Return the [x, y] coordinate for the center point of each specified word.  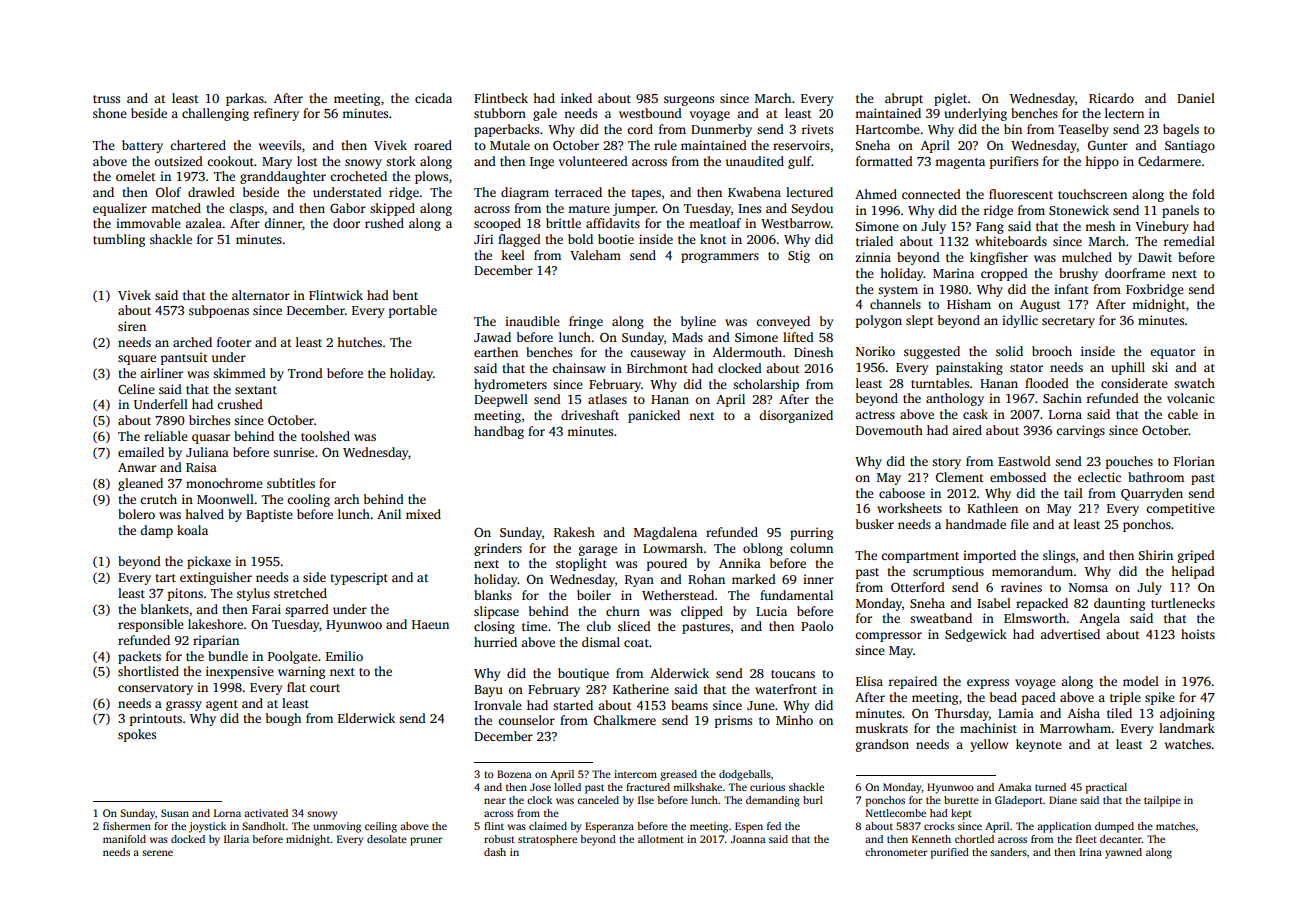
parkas [245, 99]
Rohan [706, 579]
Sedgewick [976, 635]
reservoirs [801, 145]
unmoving [337, 827]
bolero [136, 514]
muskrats [881, 728]
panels [1180, 211]
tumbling [119, 240]
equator [1172, 353]
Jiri [483, 239]
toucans [793, 674]
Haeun [430, 624]
